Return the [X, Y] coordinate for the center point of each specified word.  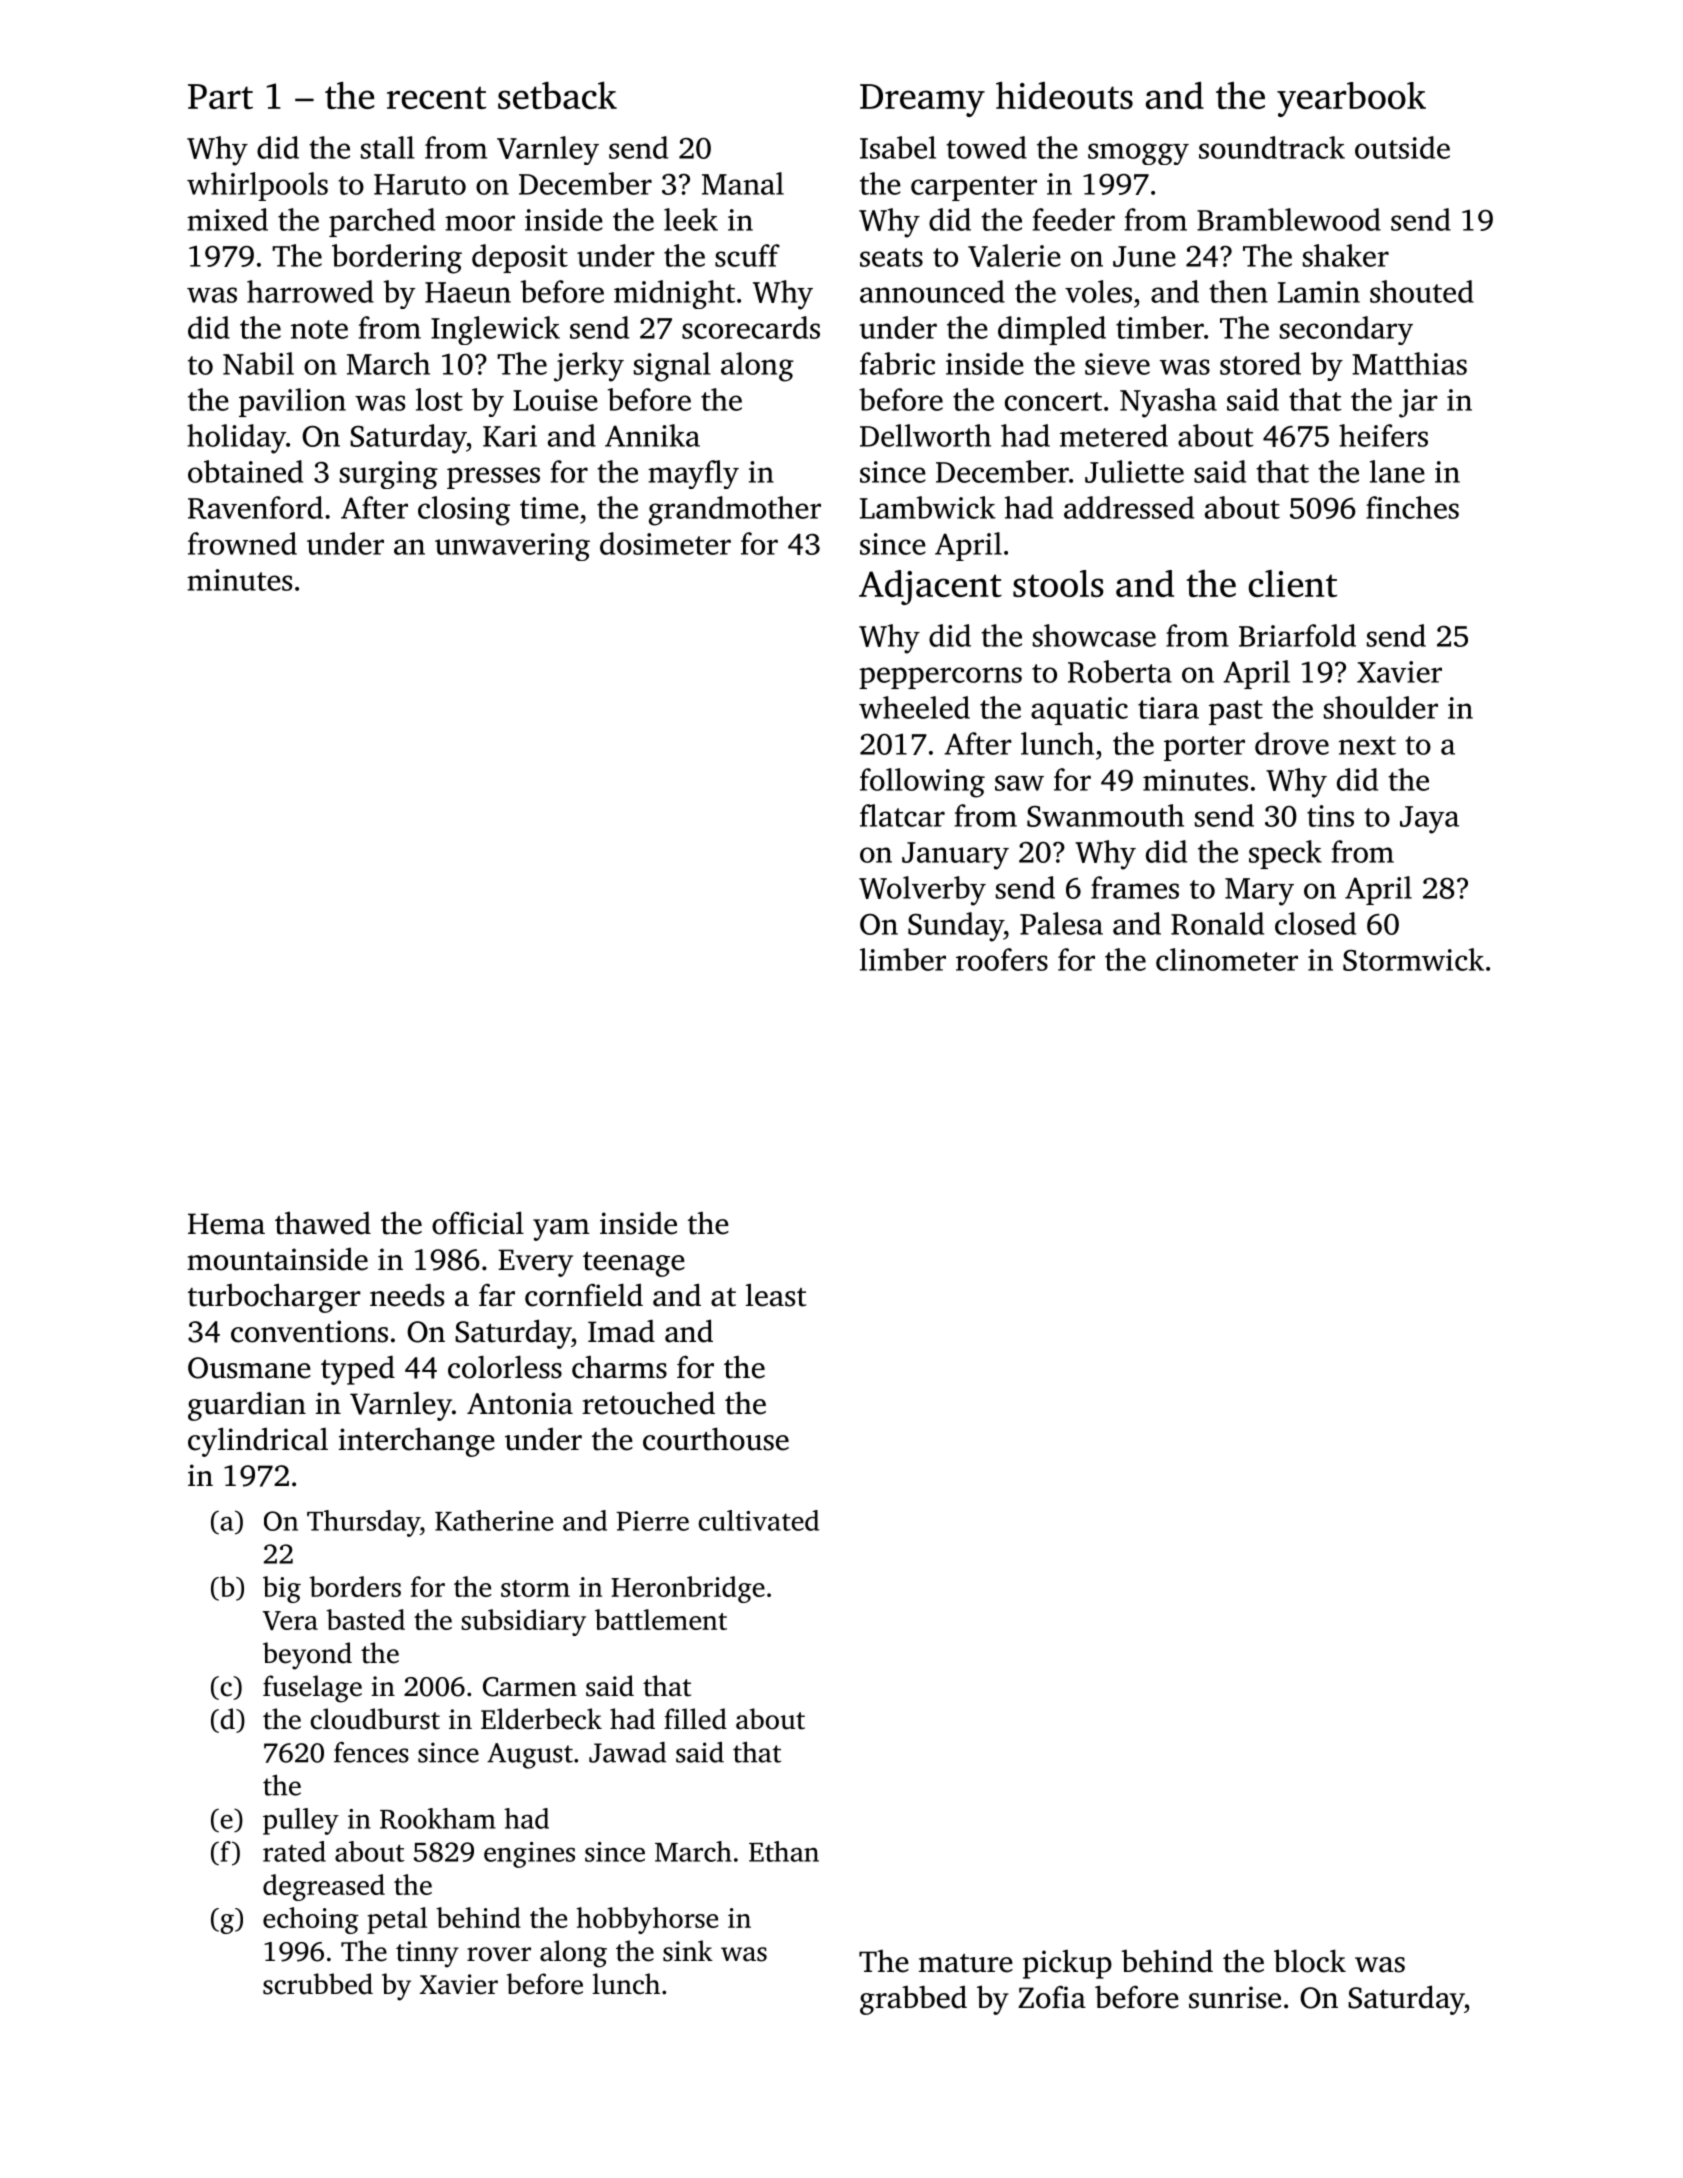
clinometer [1227, 959]
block [1310, 1961]
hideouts [1064, 95]
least [776, 1295]
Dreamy [922, 100]
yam [561, 1230]
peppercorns [940, 678]
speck [1285, 854]
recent [436, 97]
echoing [311, 1920]
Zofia [1052, 1997]
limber [903, 959]
